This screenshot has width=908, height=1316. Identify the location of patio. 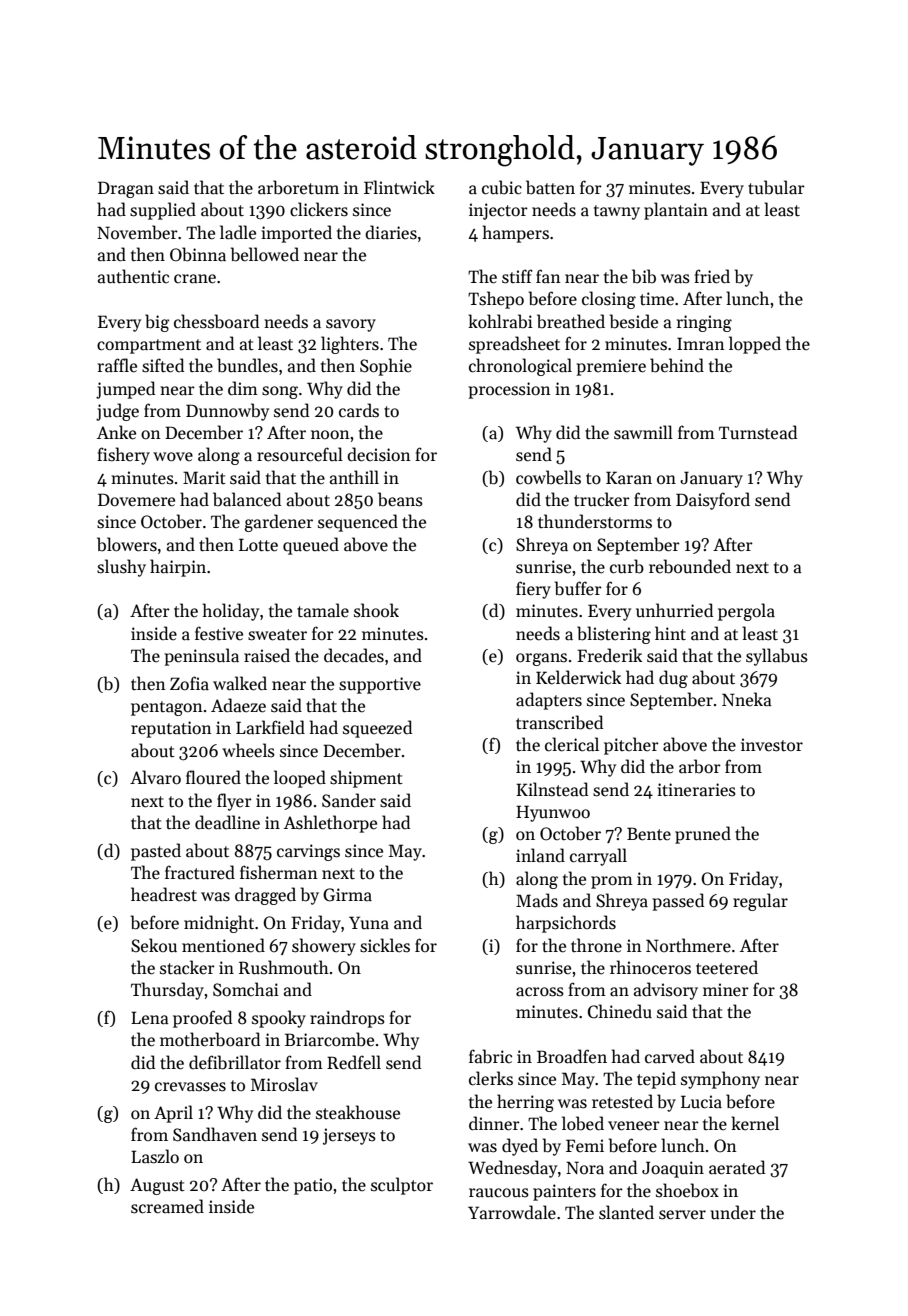
(313, 1186).
